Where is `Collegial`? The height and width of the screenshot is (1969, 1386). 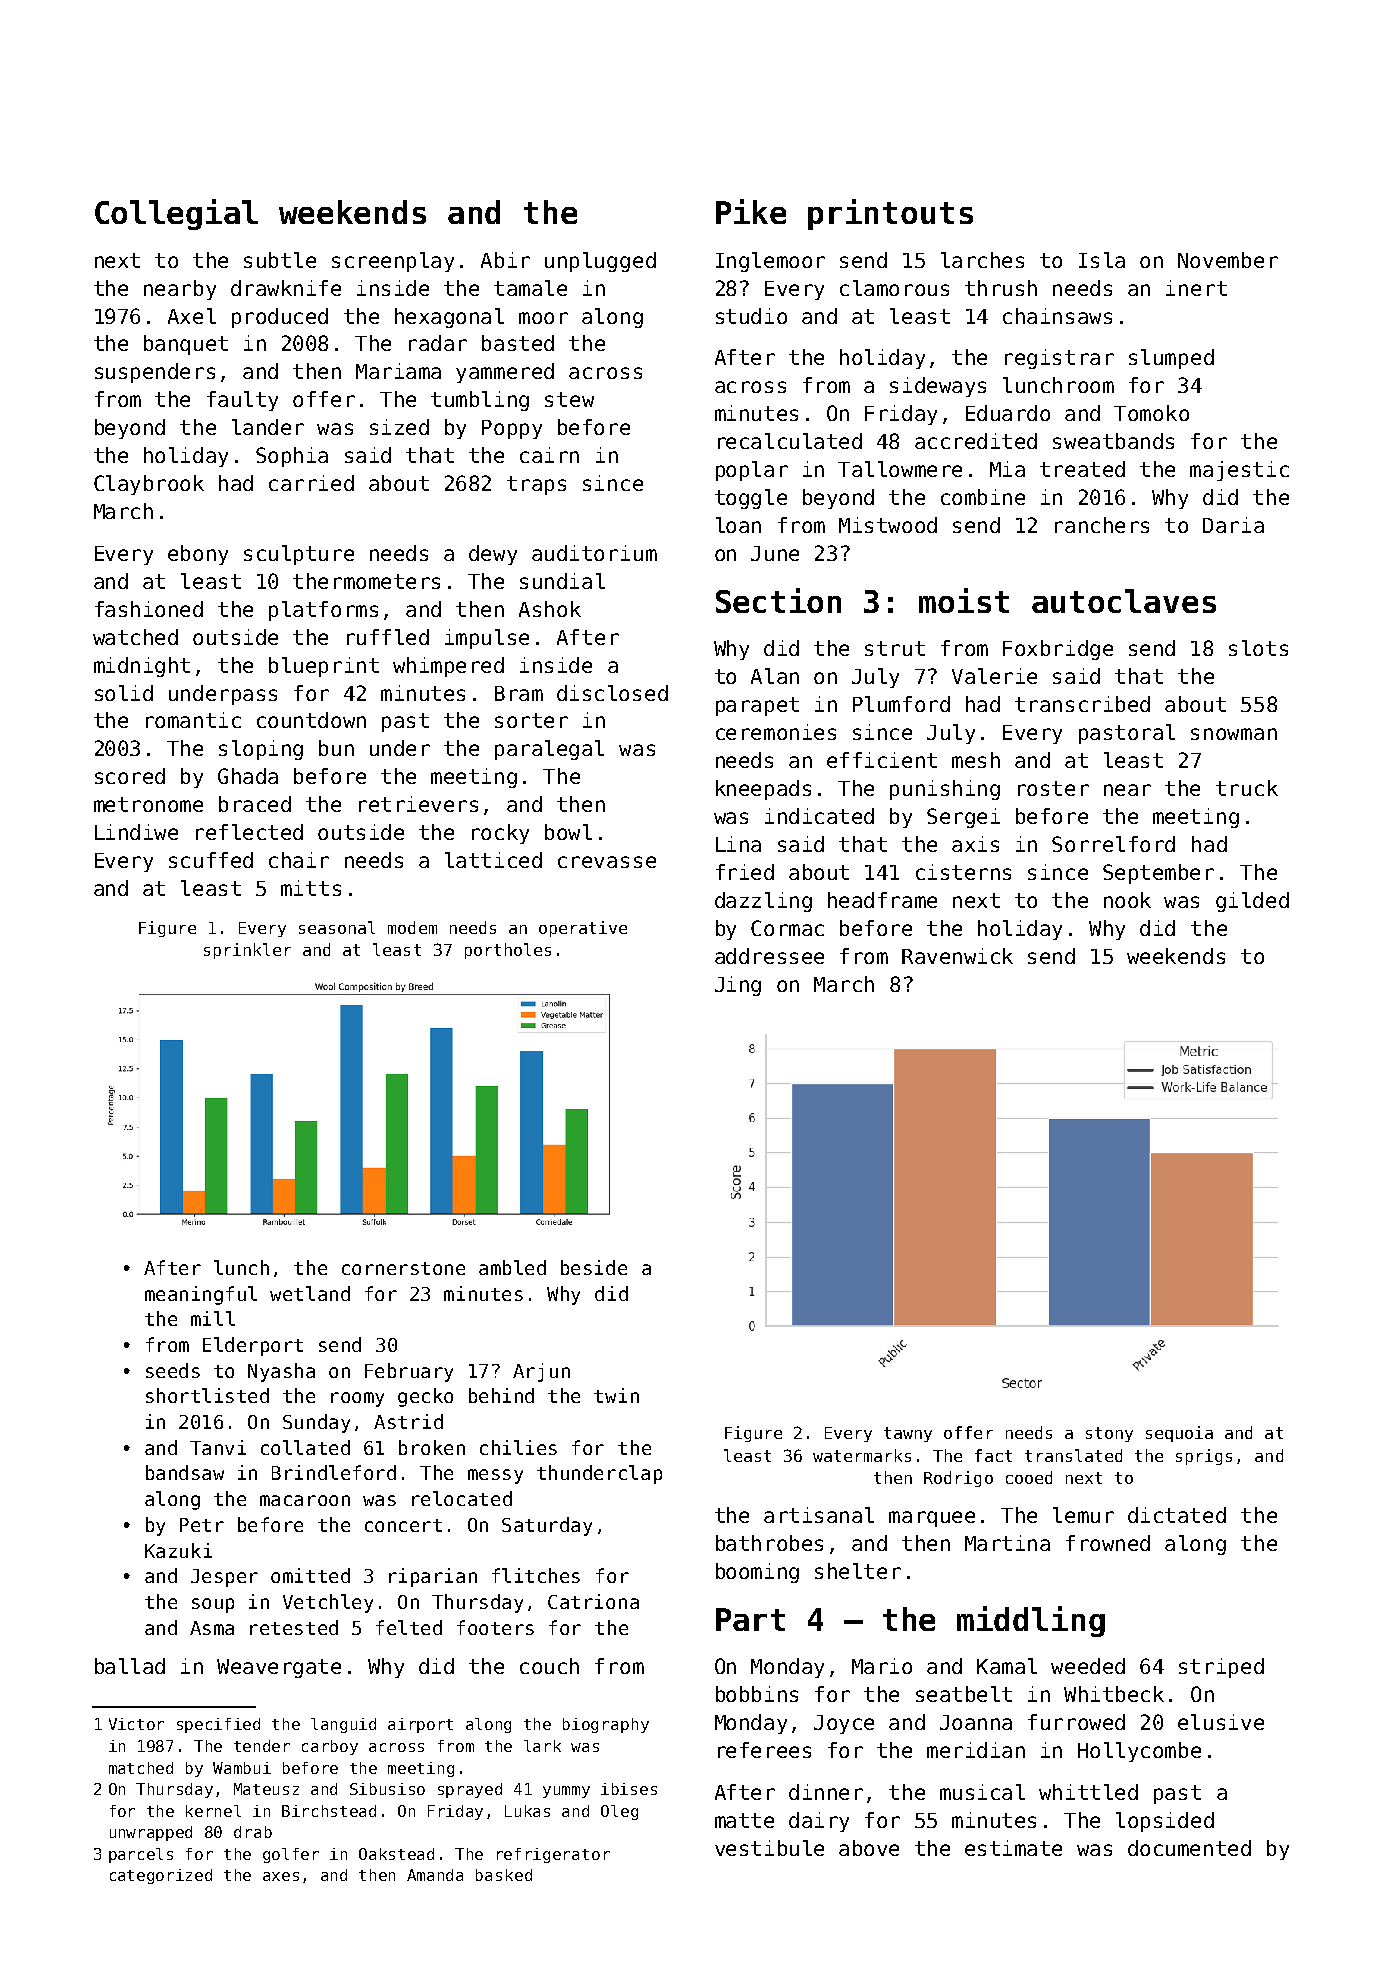 Collegial is located at coordinates (176, 214).
